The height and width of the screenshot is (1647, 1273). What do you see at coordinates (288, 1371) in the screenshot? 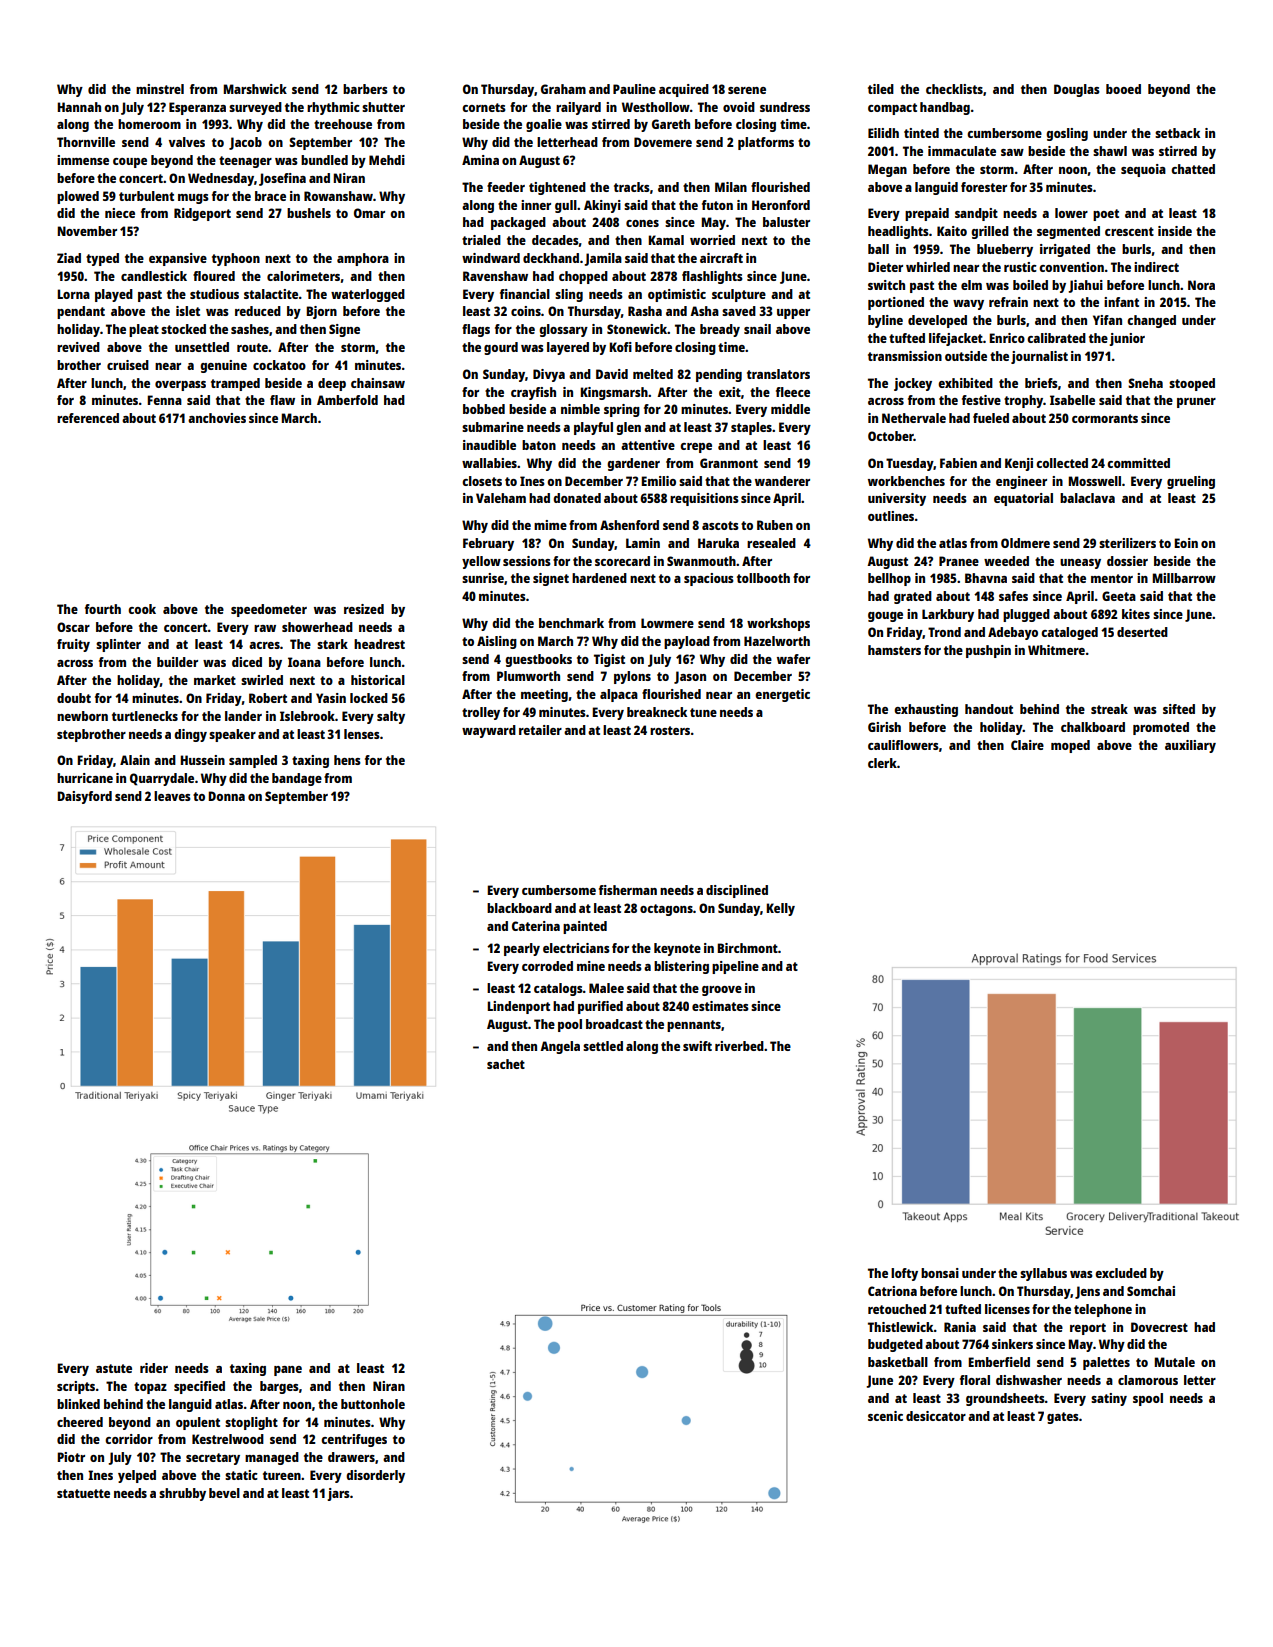
I see `pane` at bounding box center [288, 1371].
